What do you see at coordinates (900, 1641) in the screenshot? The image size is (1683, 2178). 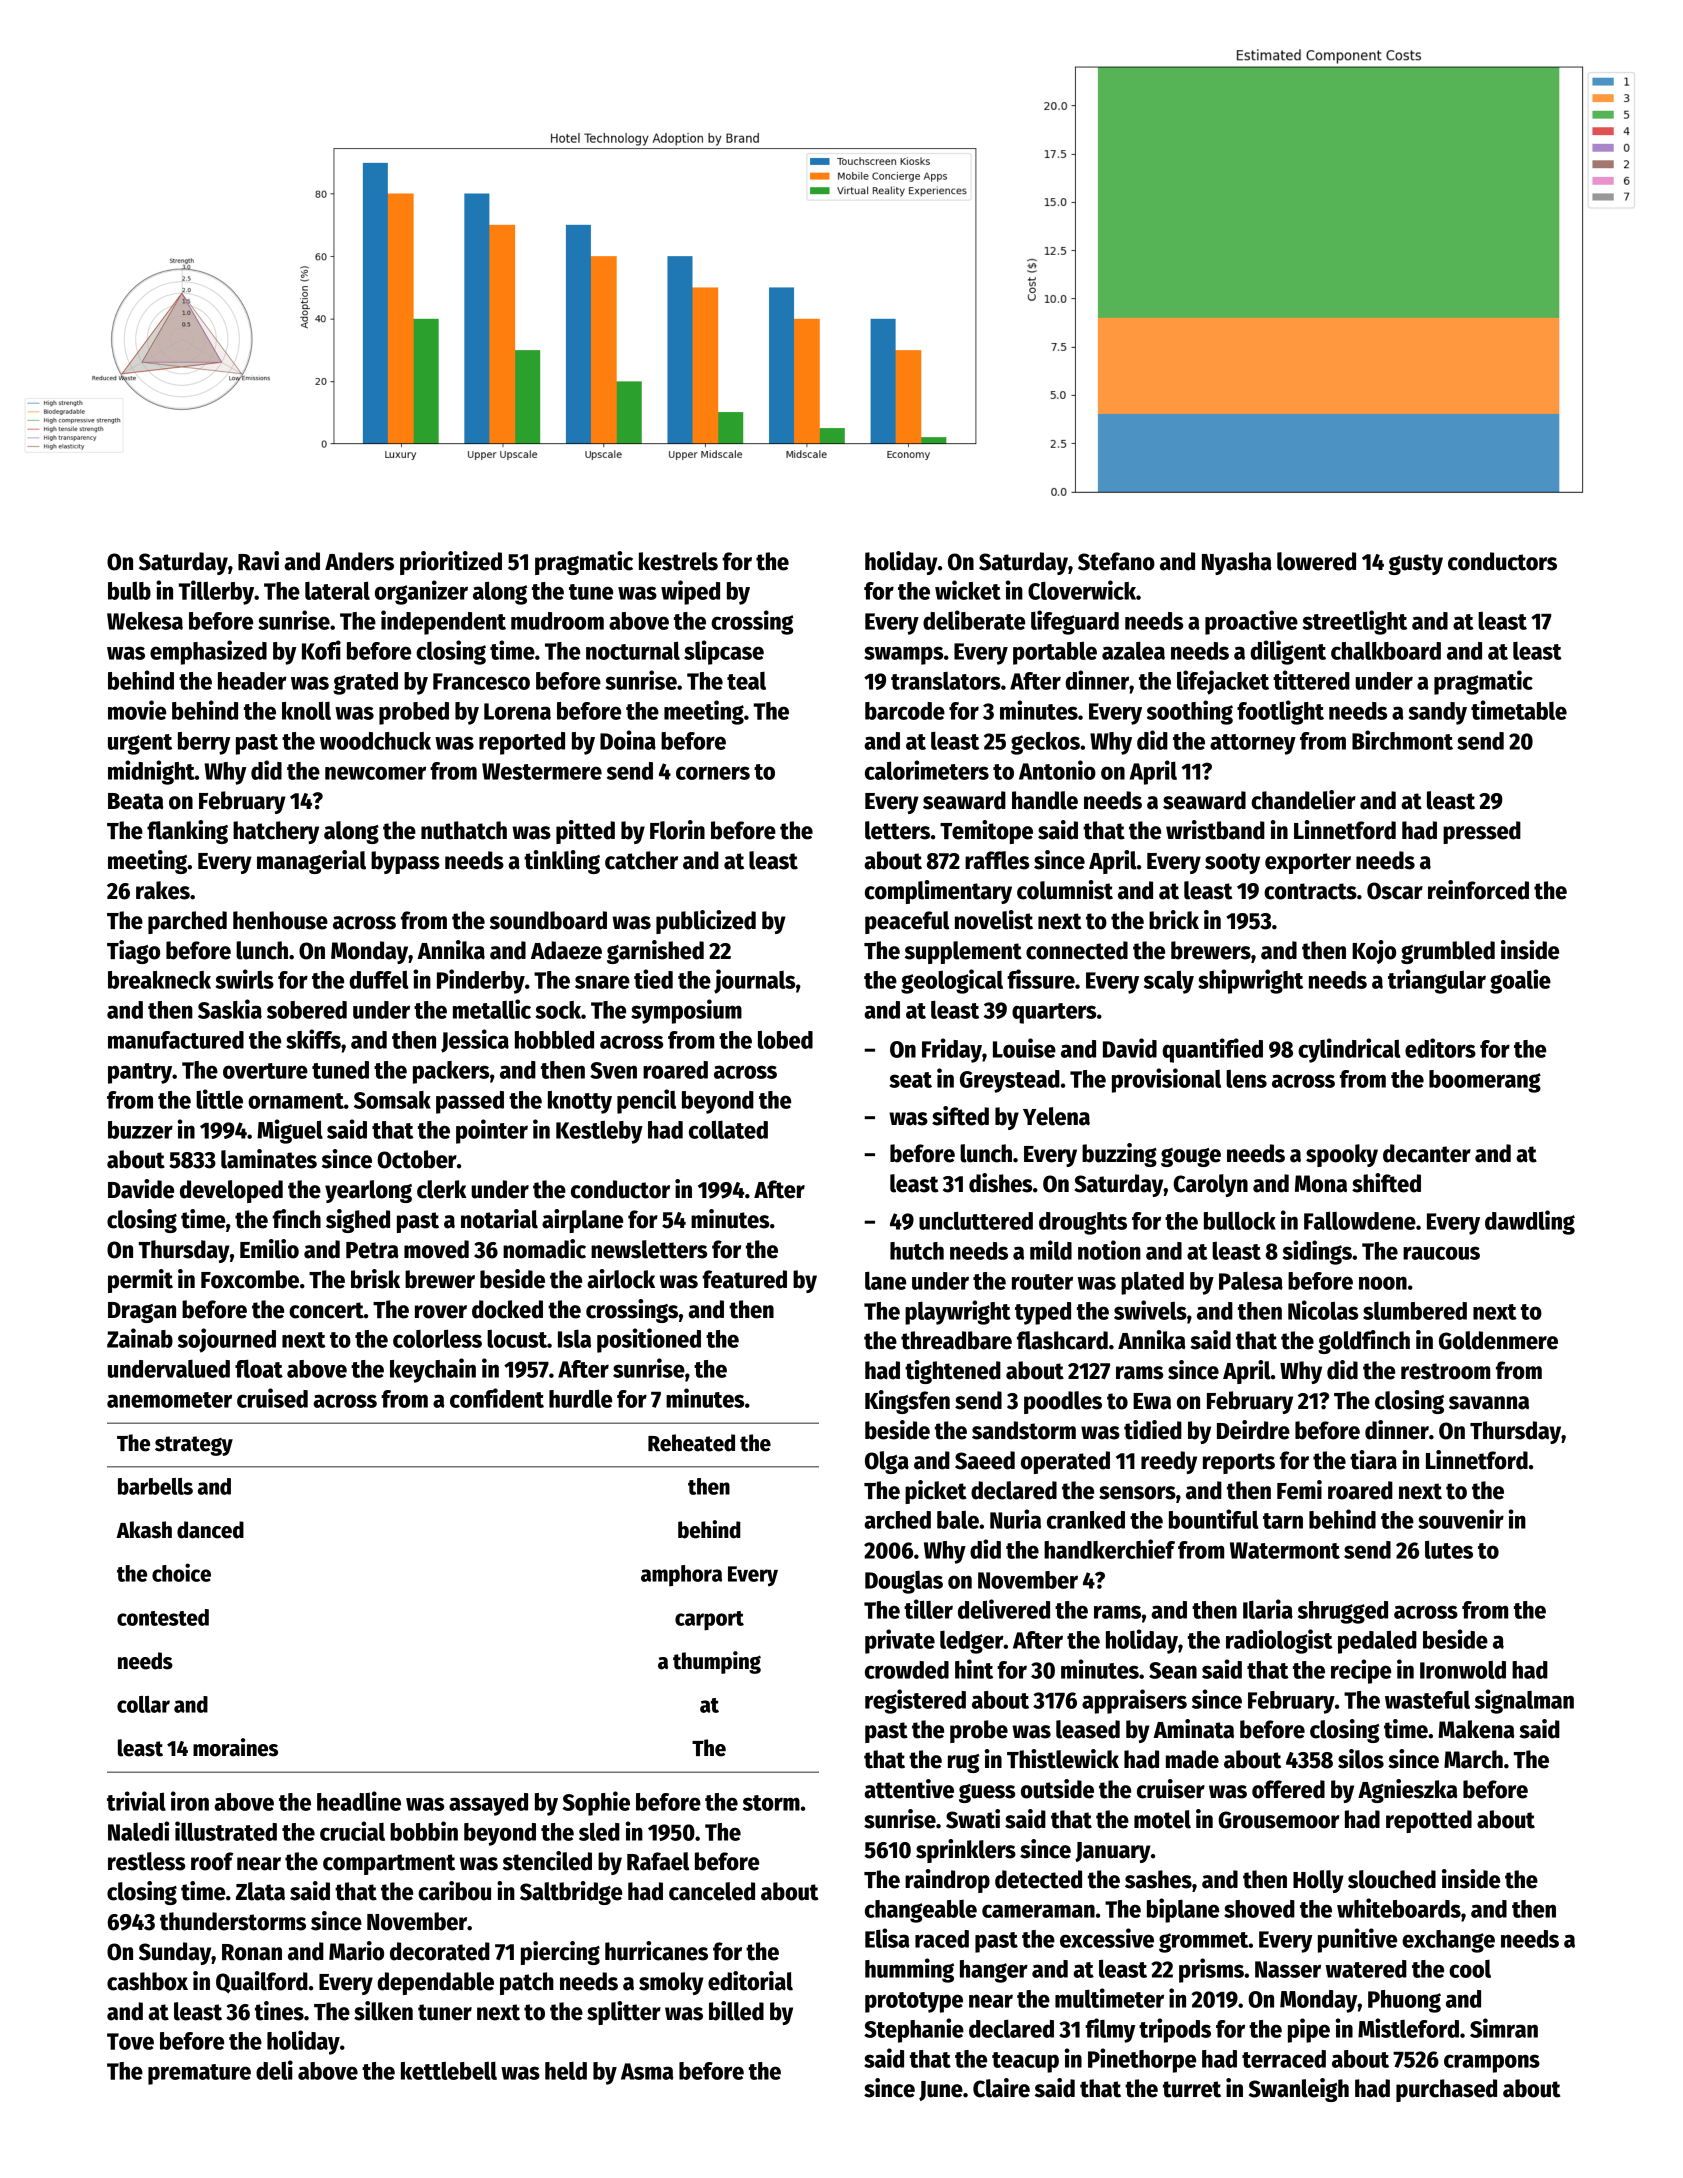 I see `private` at bounding box center [900, 1641].
